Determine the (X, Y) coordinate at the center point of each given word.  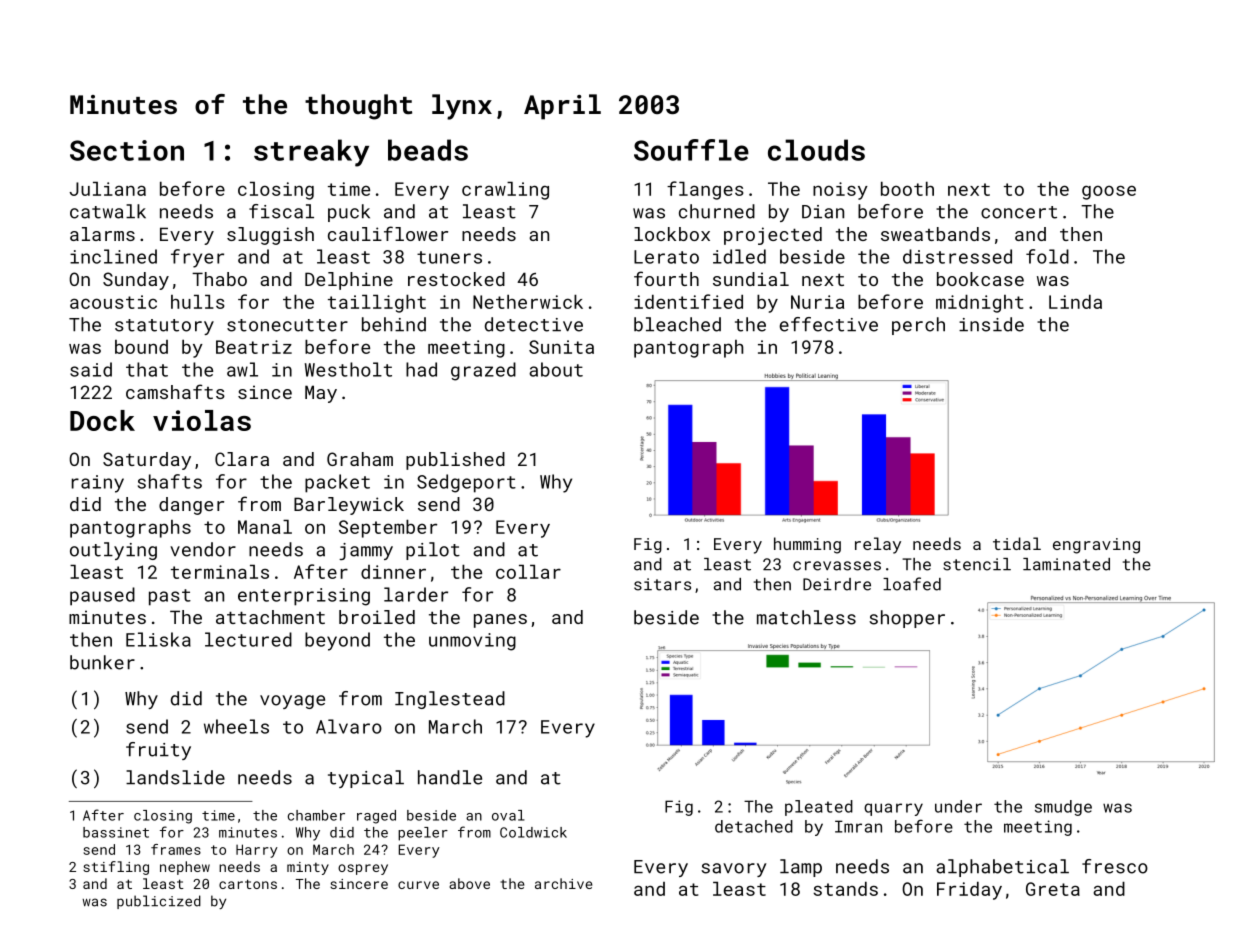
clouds (816, 150)
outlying (113, 551)
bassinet (116, 832)
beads (428, 150)
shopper (907, 619)
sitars (662, 584)
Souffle (691, 150)
